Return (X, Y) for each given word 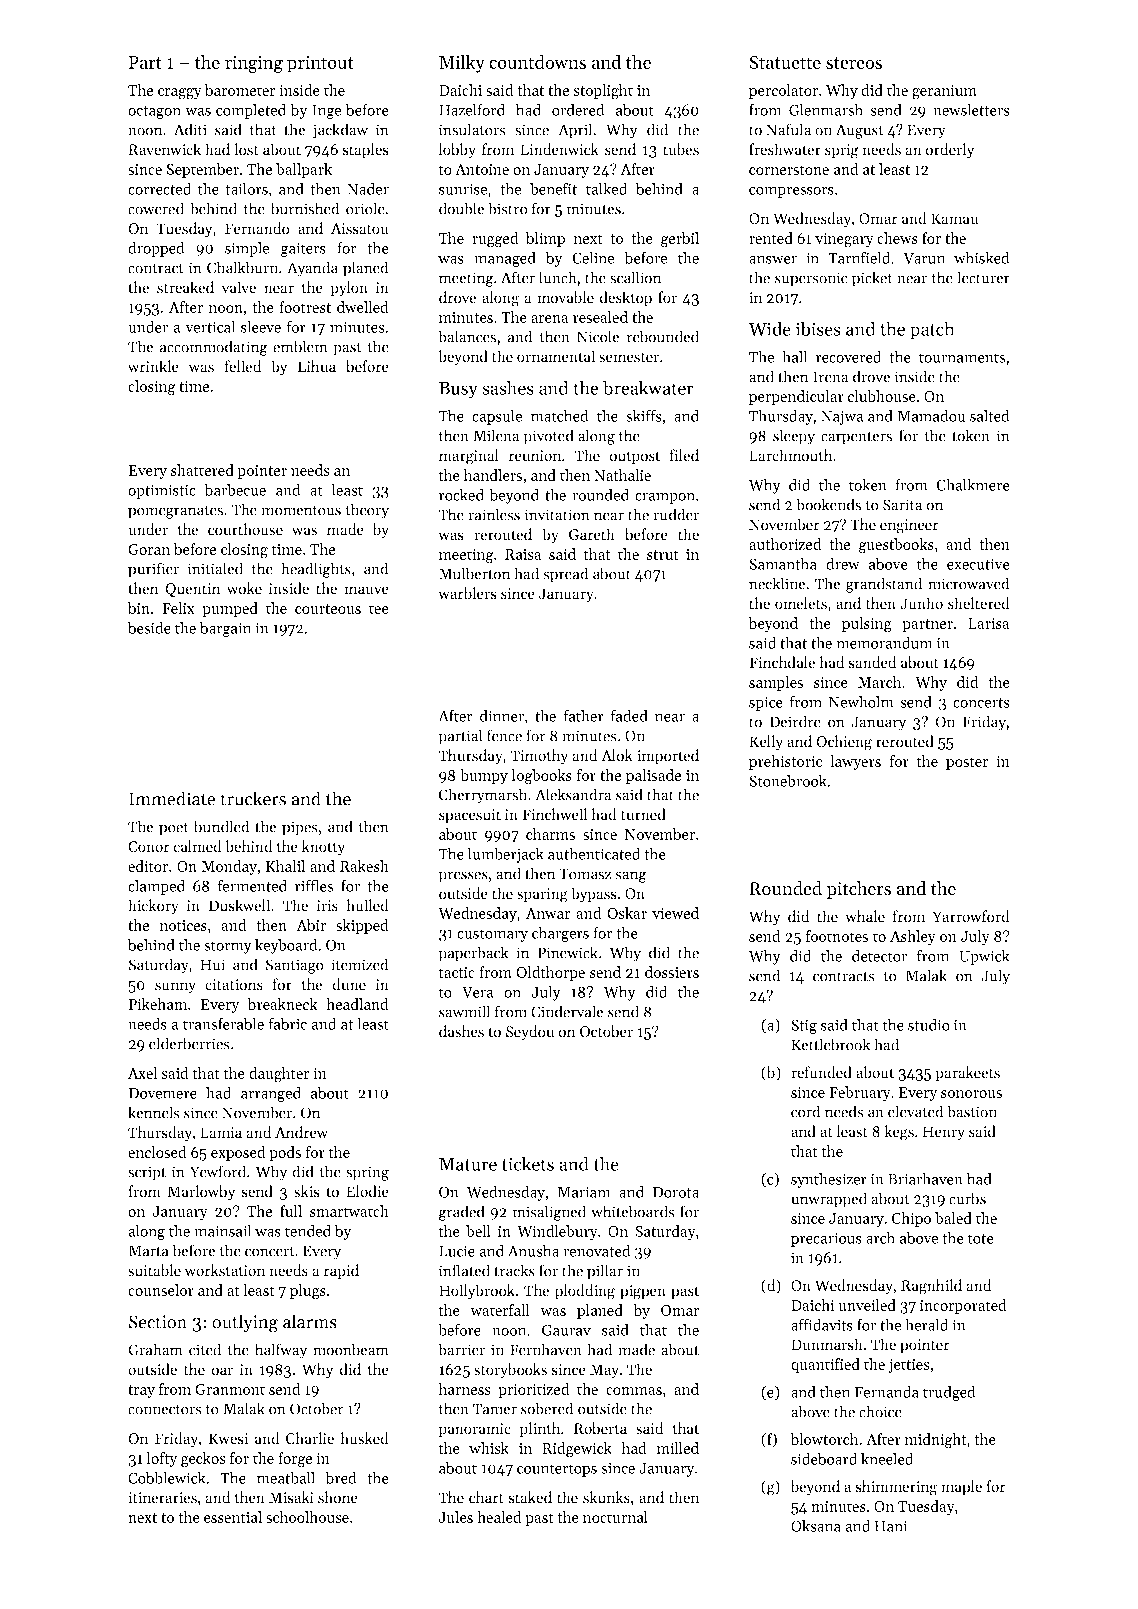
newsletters (971, 110)
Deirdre (795, 721)
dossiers (672, 972)
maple (961, 1488)
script (147, 1173)
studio (929, 1025)
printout (320, 64)
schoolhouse (307, 1517)
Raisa (523, 554)
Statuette (785, 62)
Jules (456, 1517)
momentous (301, 511)
